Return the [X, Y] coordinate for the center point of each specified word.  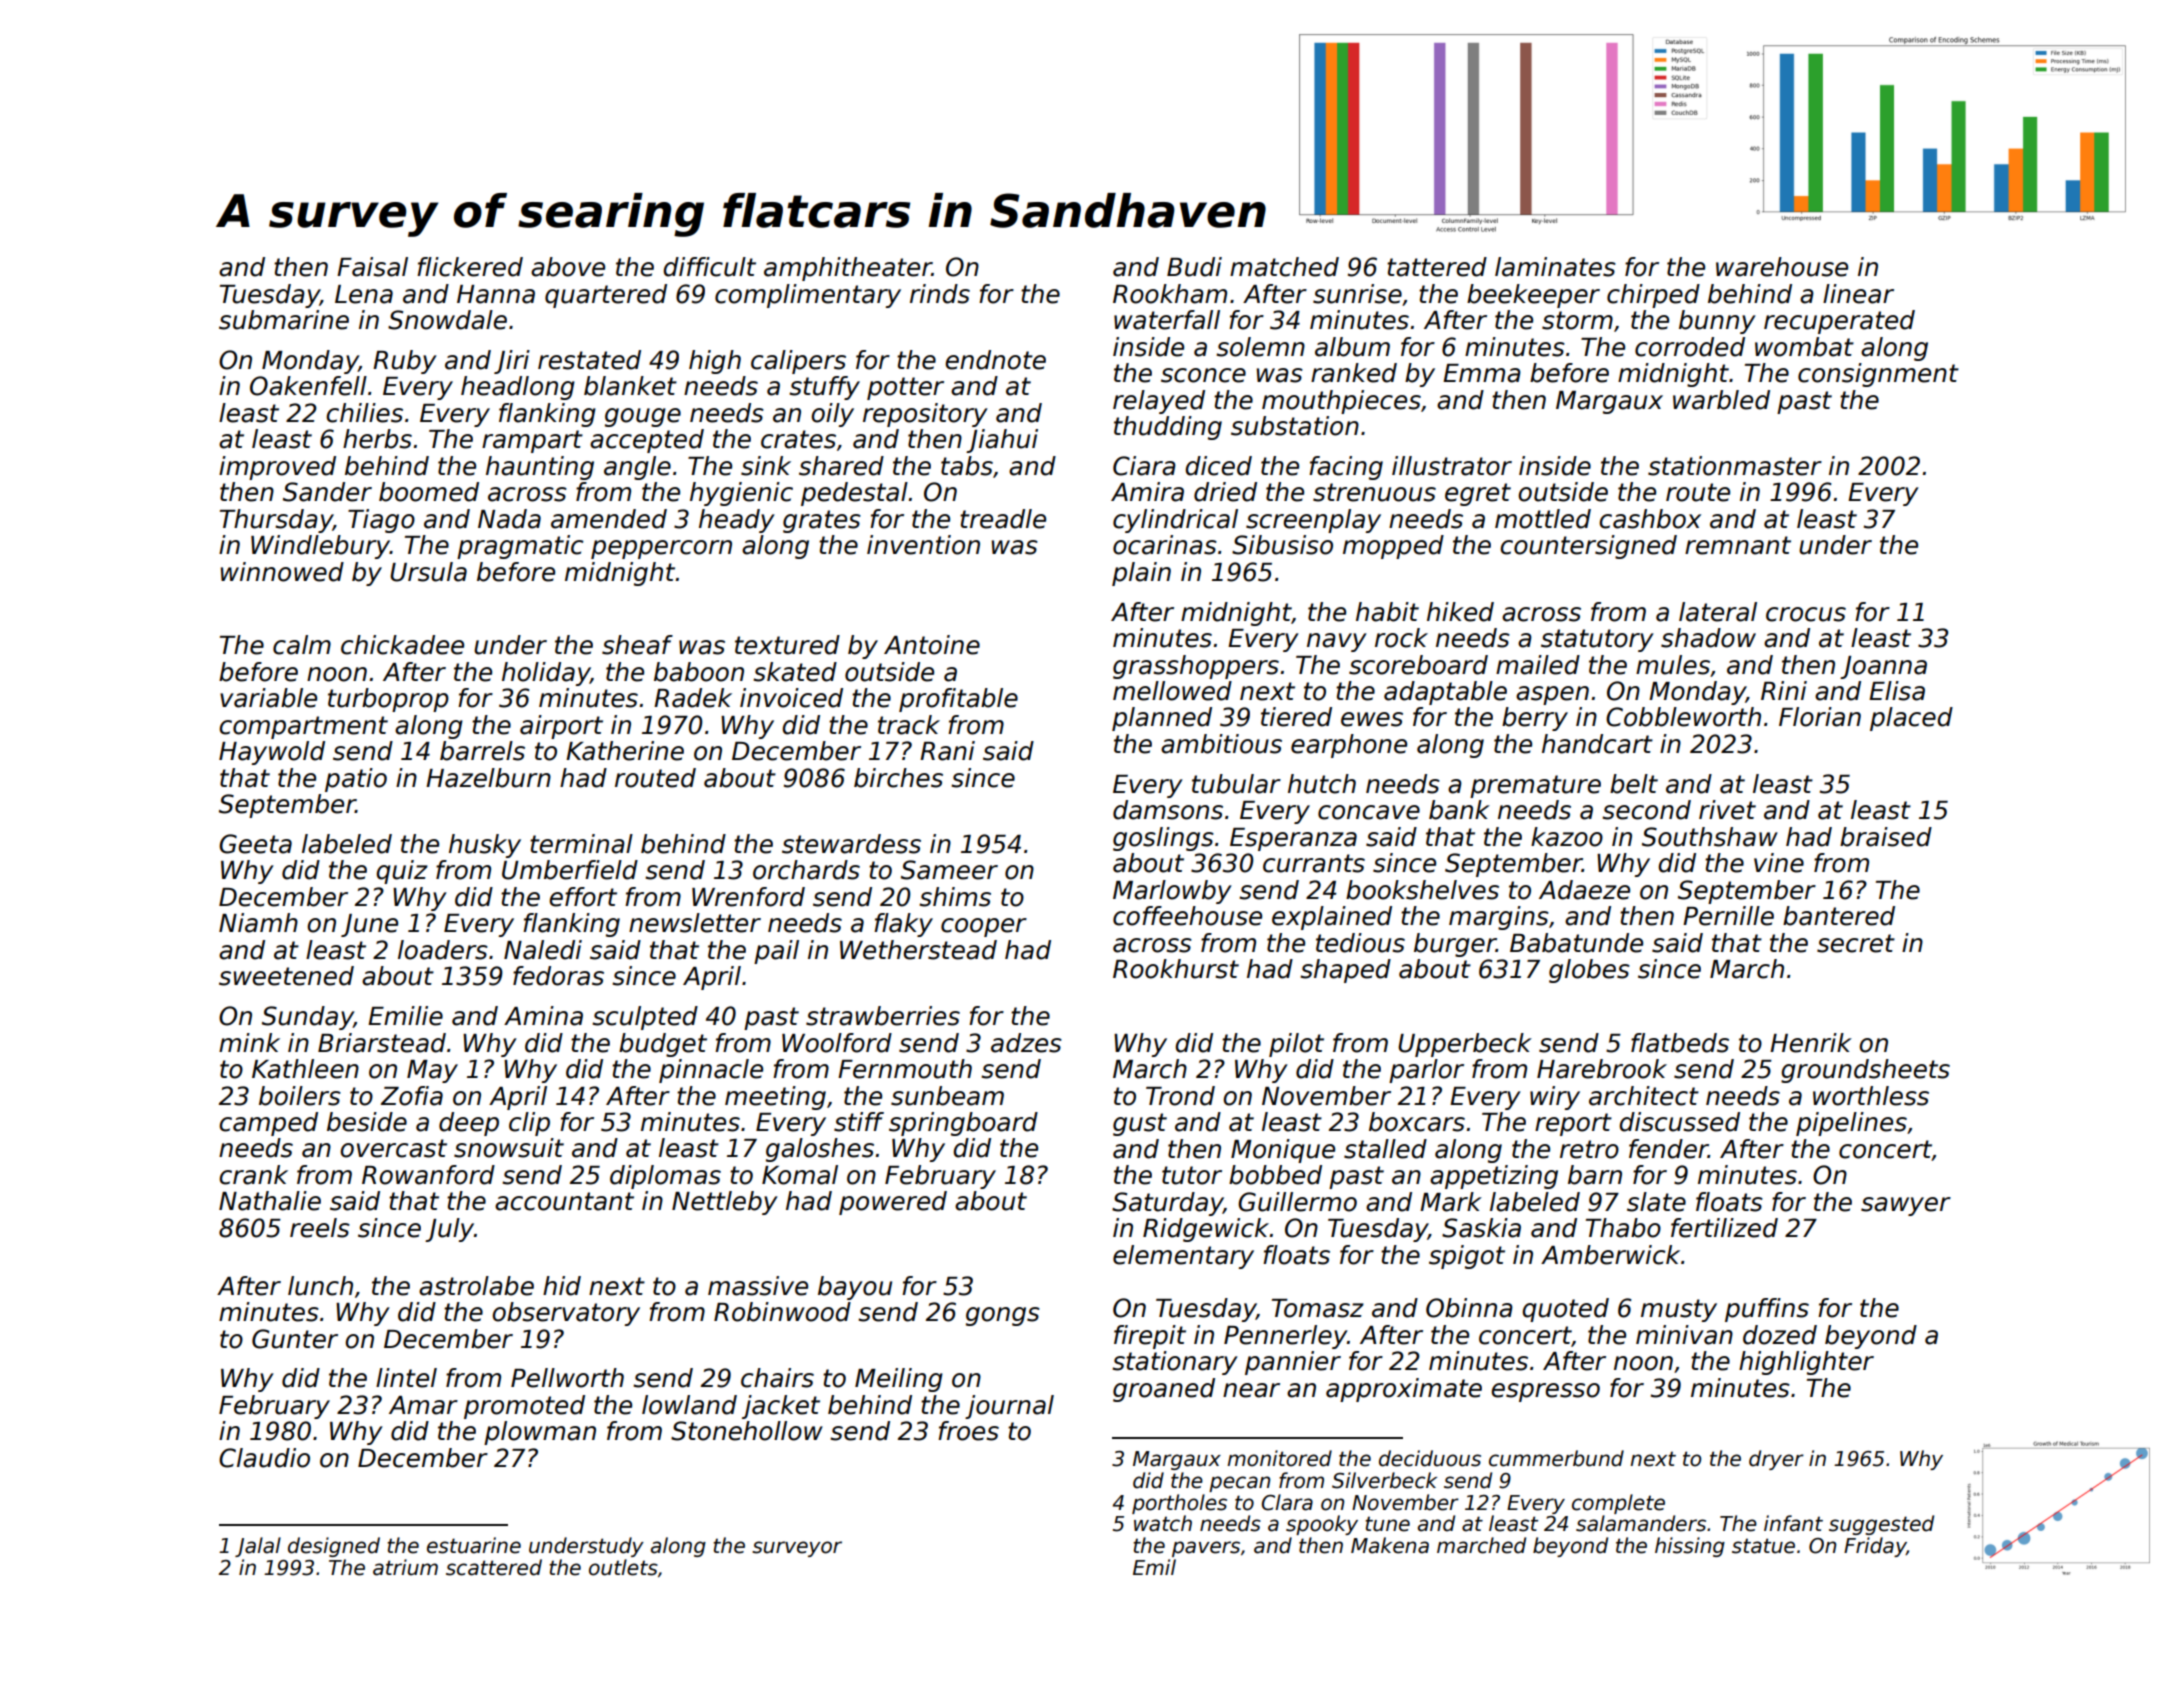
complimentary [808, 296]
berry [1535, 719]
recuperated [1839, 322]
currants [1314, 863]
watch [1163, 1523]
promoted [524, 1407]
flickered [470, 267]
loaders [443, 950]
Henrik [1811, 1043]
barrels [482, 751]
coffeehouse [1187, 916]
